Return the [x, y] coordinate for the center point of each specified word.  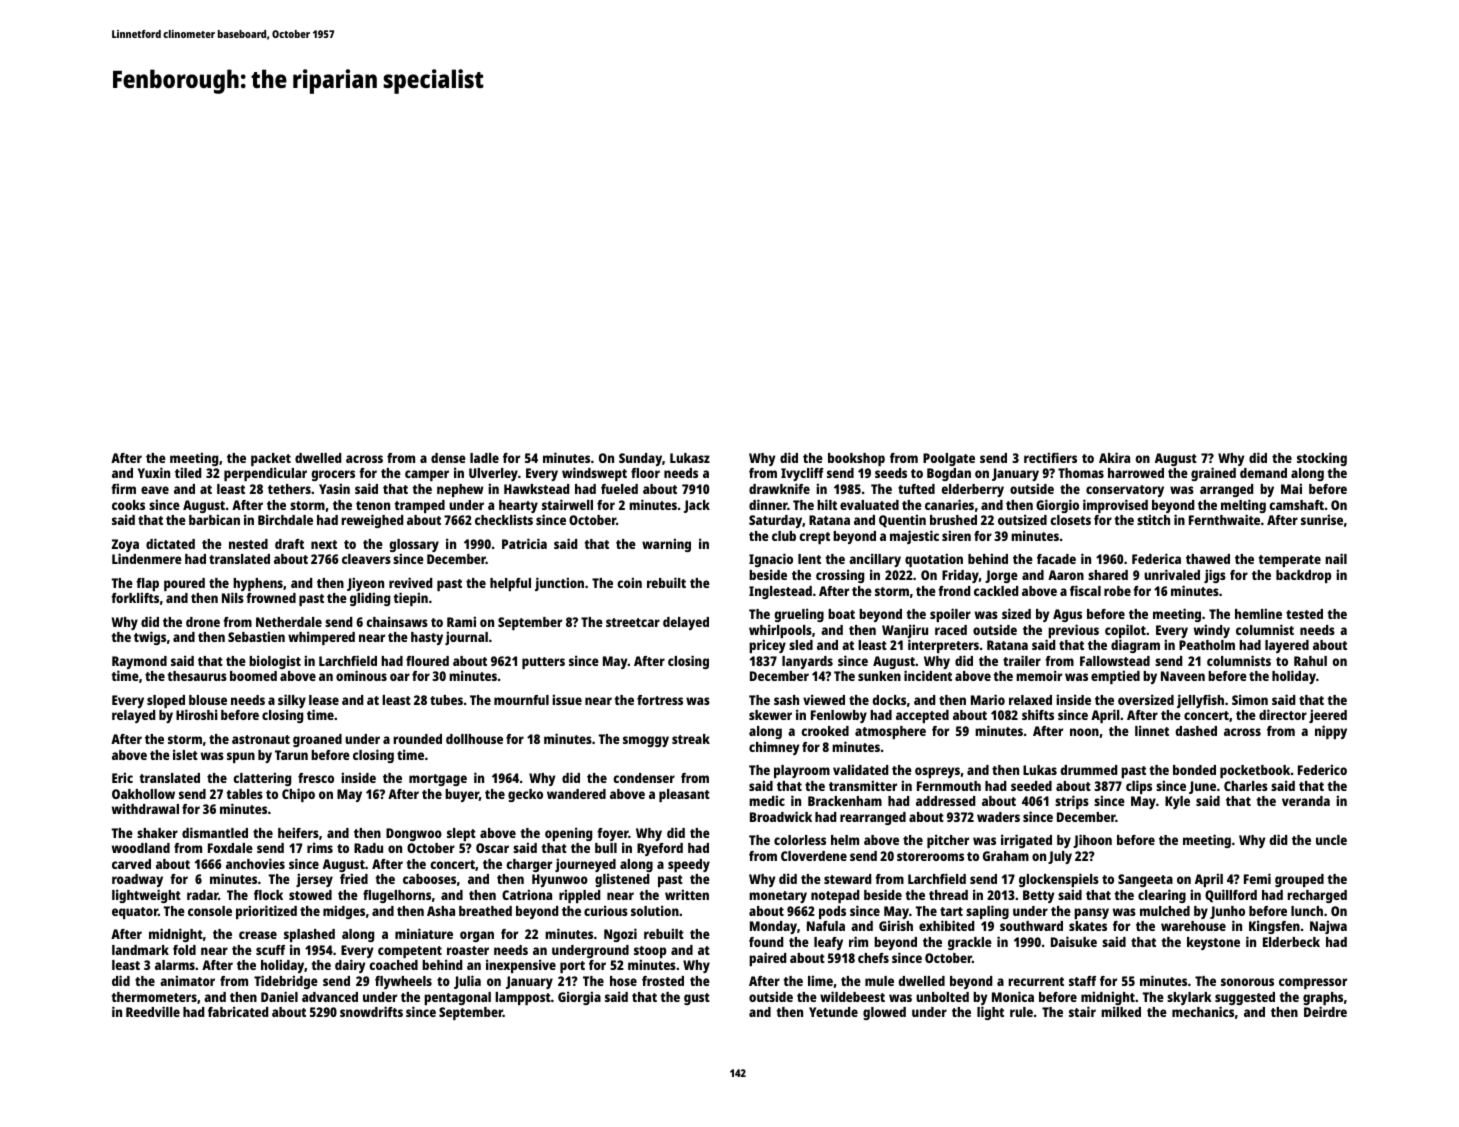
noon [1084, 732]
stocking [1322, 459]
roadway [137, 880]
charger [529, 865]
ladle [484, 458]
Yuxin [154, 472]
